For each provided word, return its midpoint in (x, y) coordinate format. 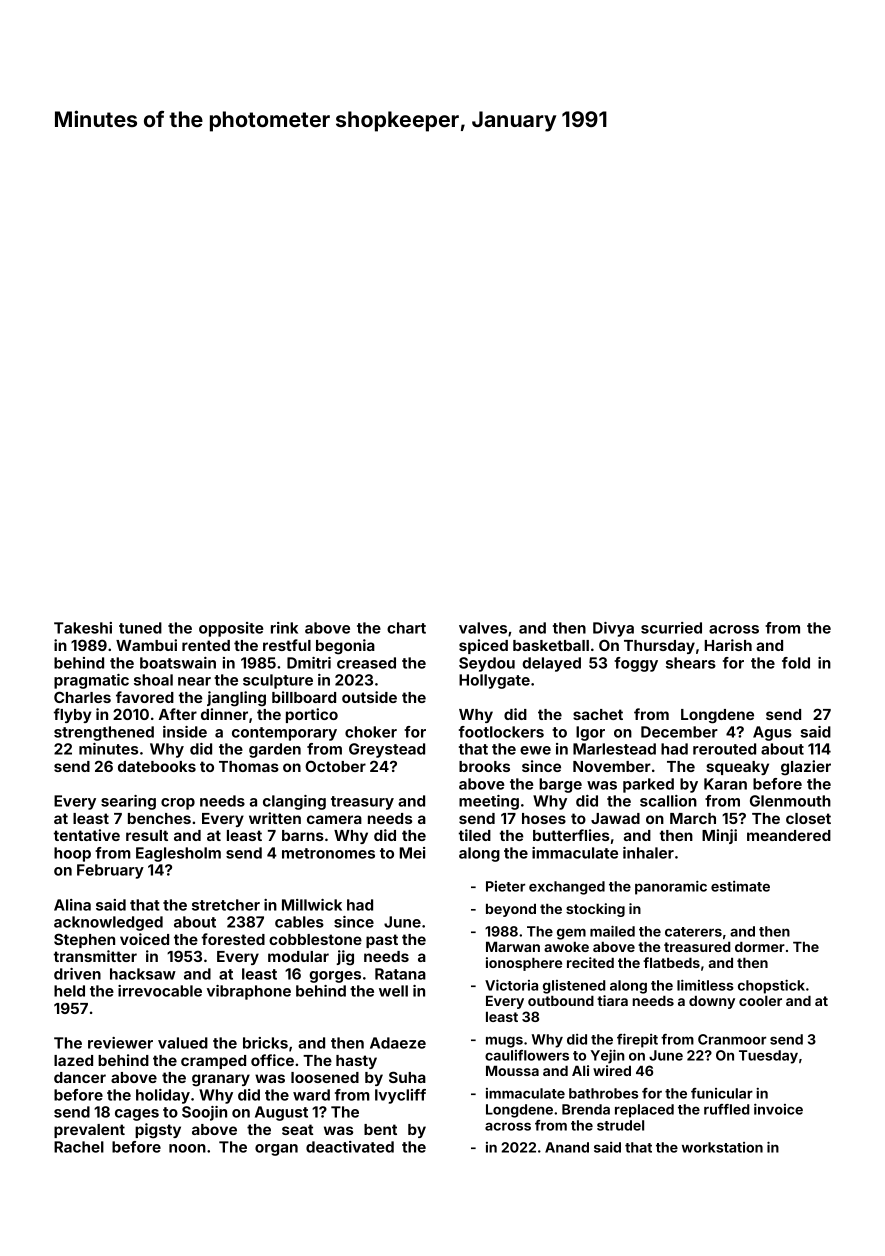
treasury (362, 803)
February (110, 871)
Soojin (204, 1113)
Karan (725, 784)
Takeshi (83, 628)
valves (483, 628)
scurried (671, 628)
